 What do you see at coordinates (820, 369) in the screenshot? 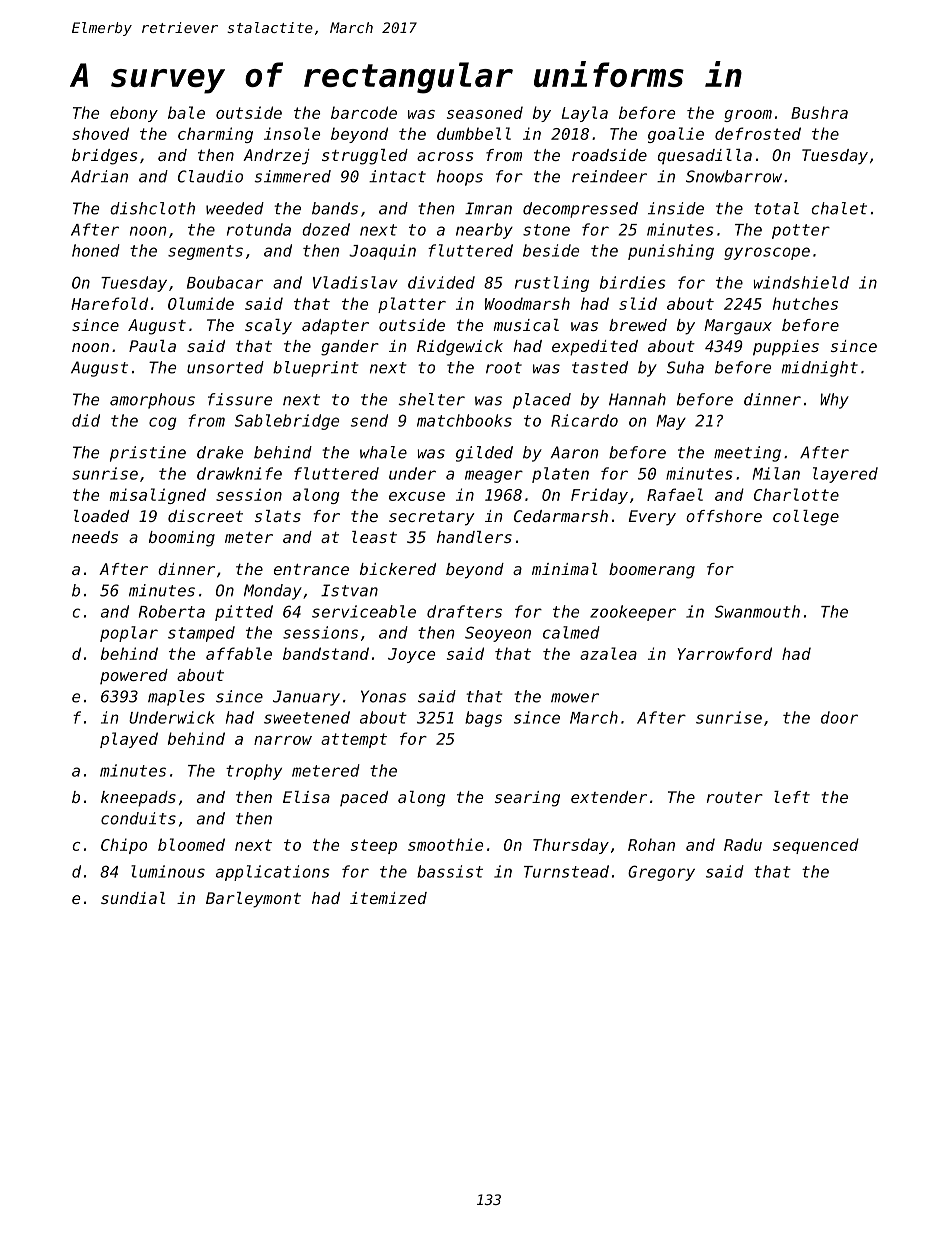
I see `midnight` at bounding box center [820, 369].
